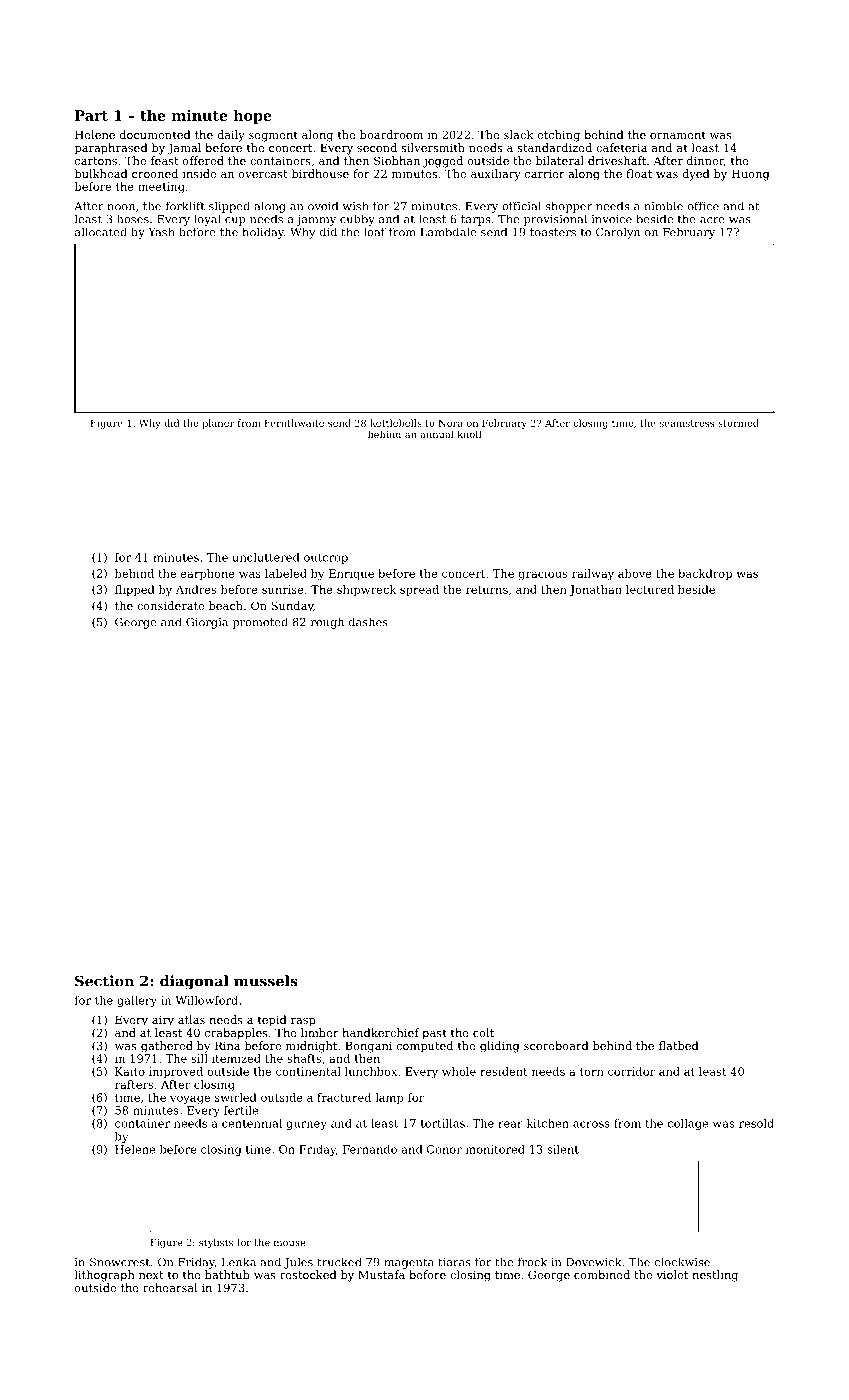 This document has height=1400, width=849. Describe the element at coordinates (679, 1045) in the document. I see `flatbed` at that location.
